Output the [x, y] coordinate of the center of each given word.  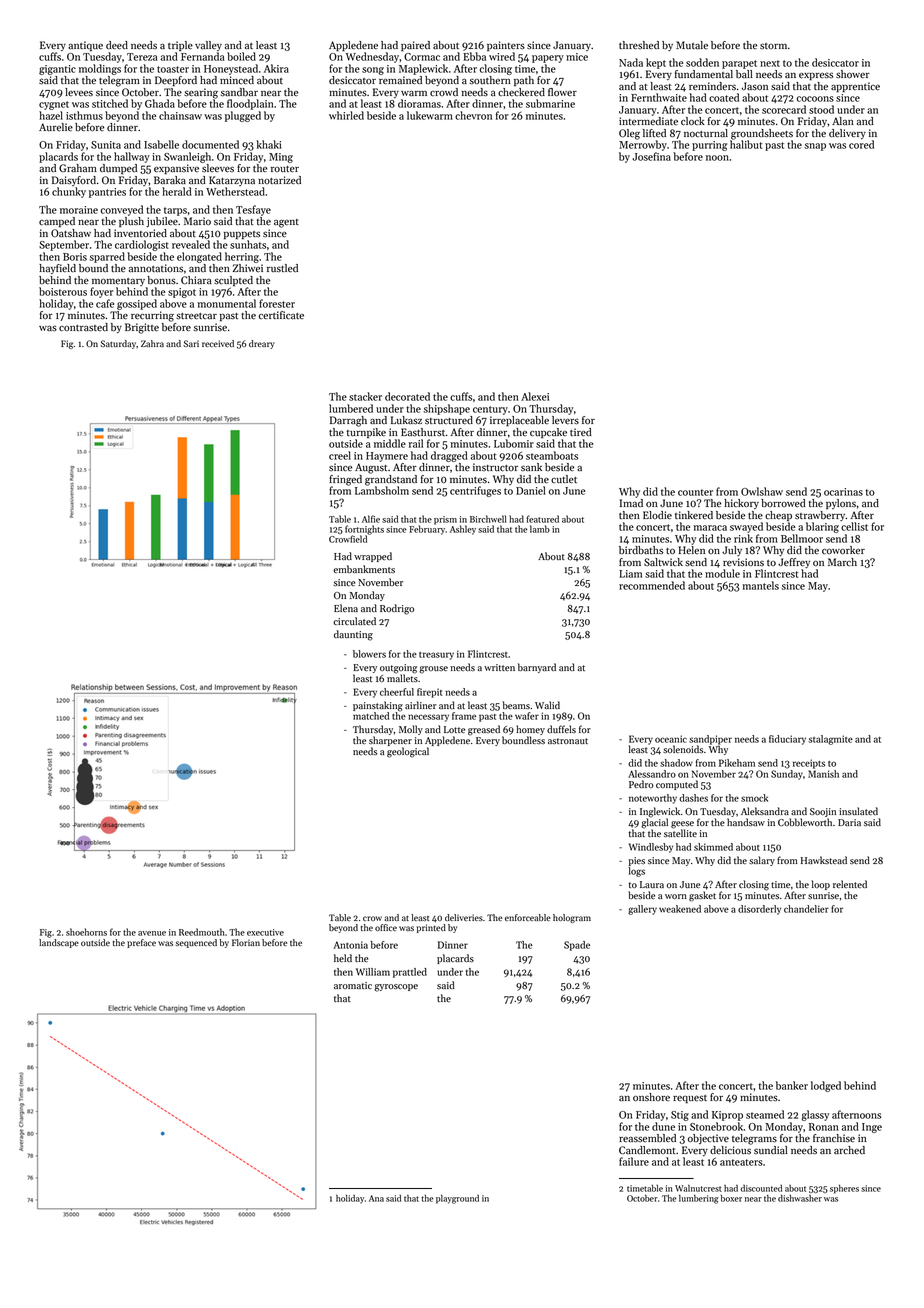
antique [85, 46]
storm [773, 46]
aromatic [353, 985]
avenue [152, 933]
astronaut [568, 741]
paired [415, 46]
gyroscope [396, 988]
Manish [823, 774]
